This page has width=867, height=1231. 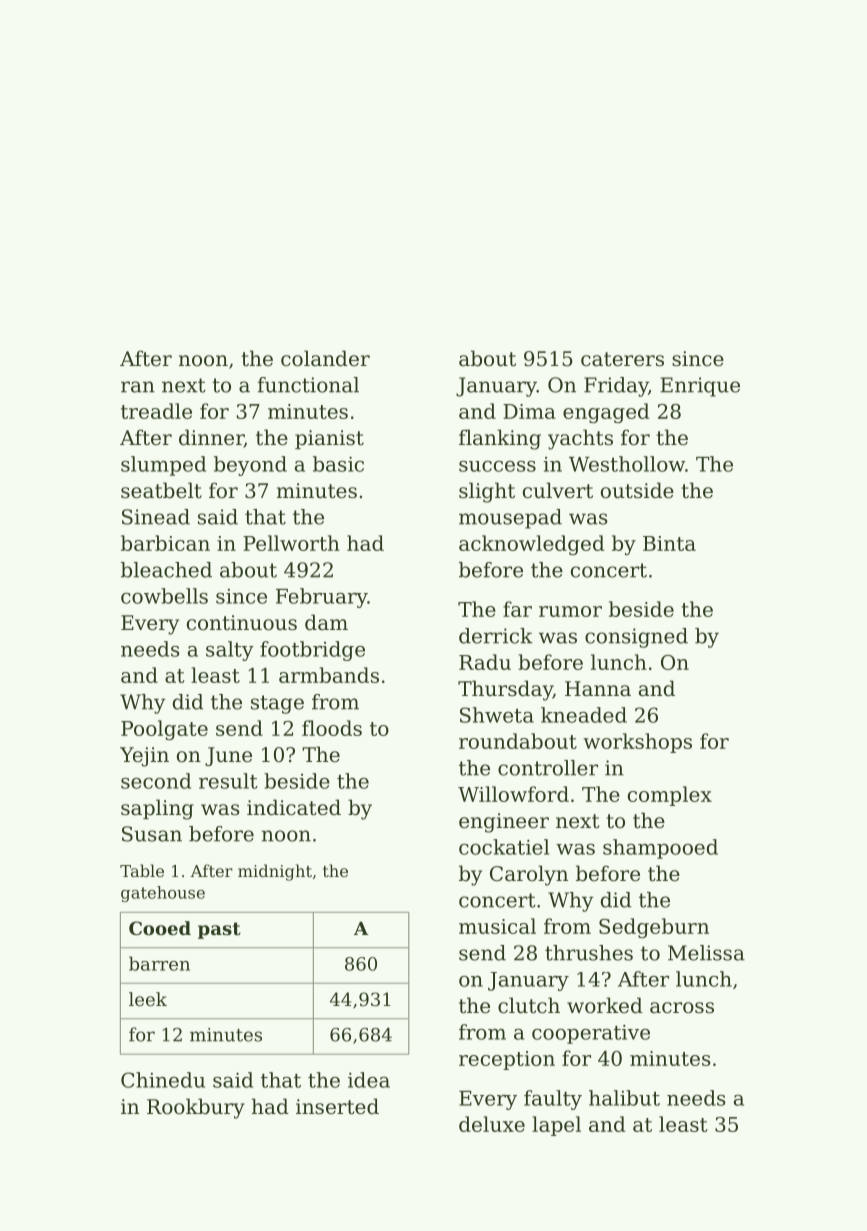 I want to click on mousepad, so click(x=510, y=519).
